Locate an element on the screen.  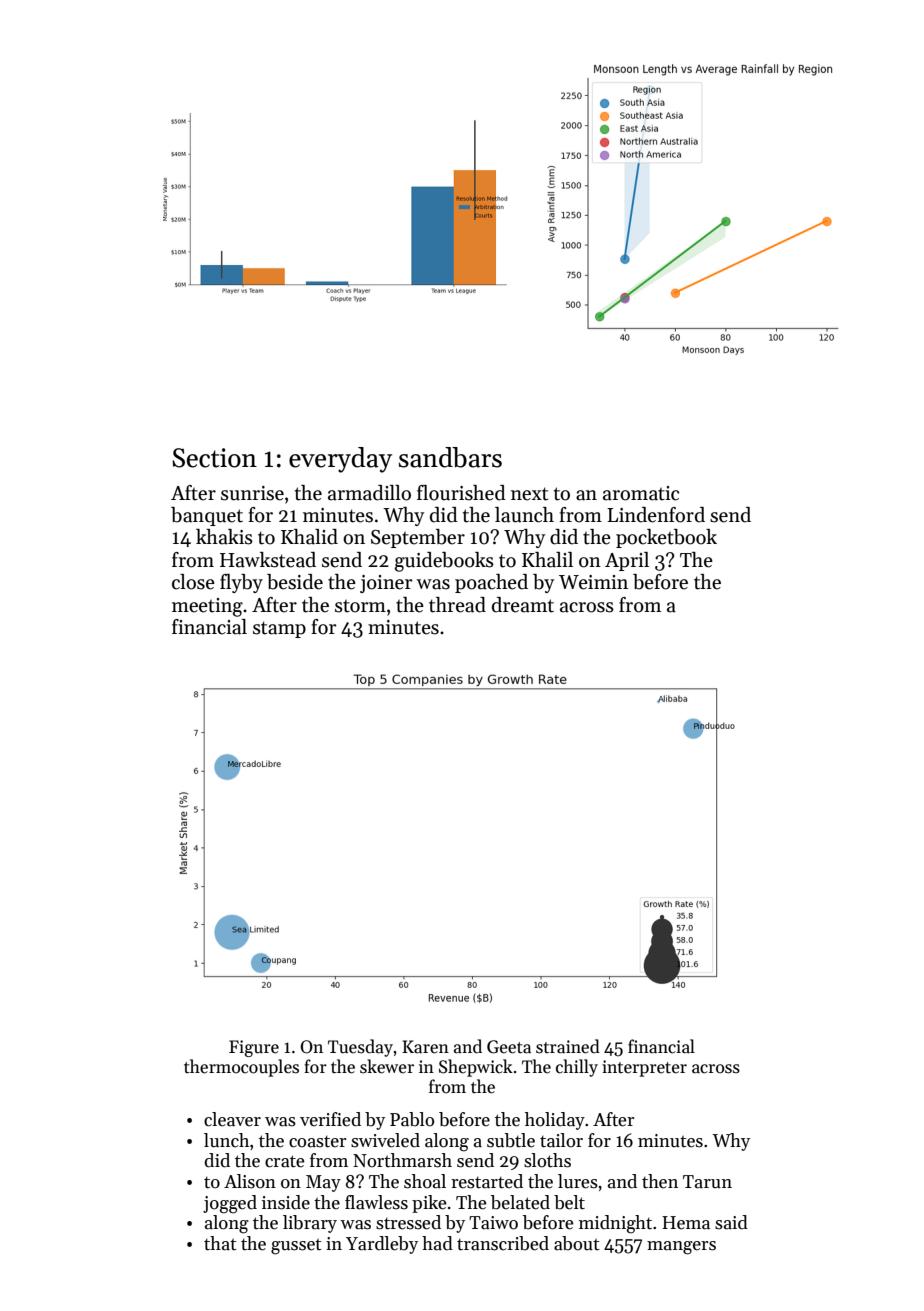
swiveled is located at coordinates (385, 1140).
